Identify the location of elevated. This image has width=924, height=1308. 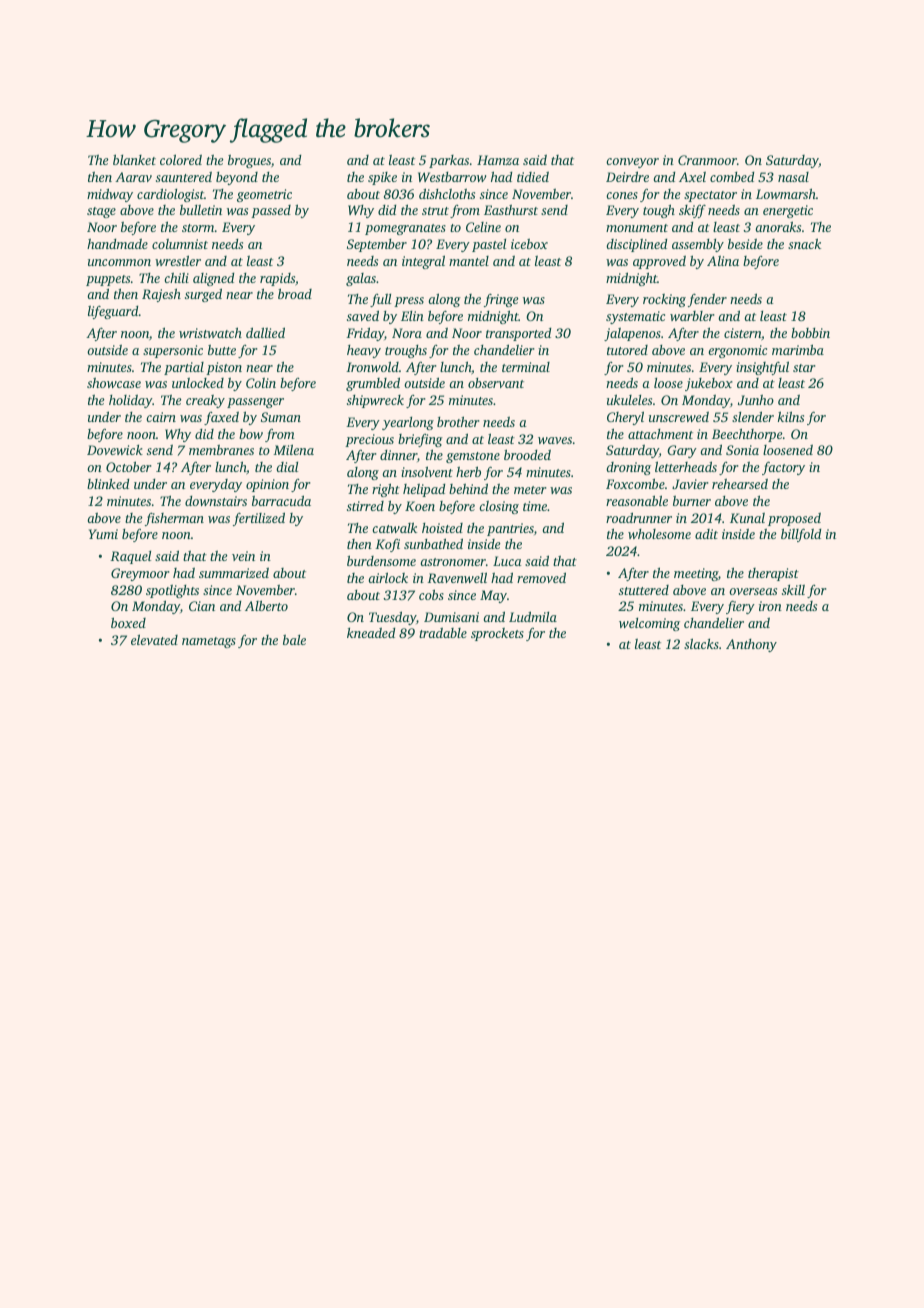
(154, 639).
